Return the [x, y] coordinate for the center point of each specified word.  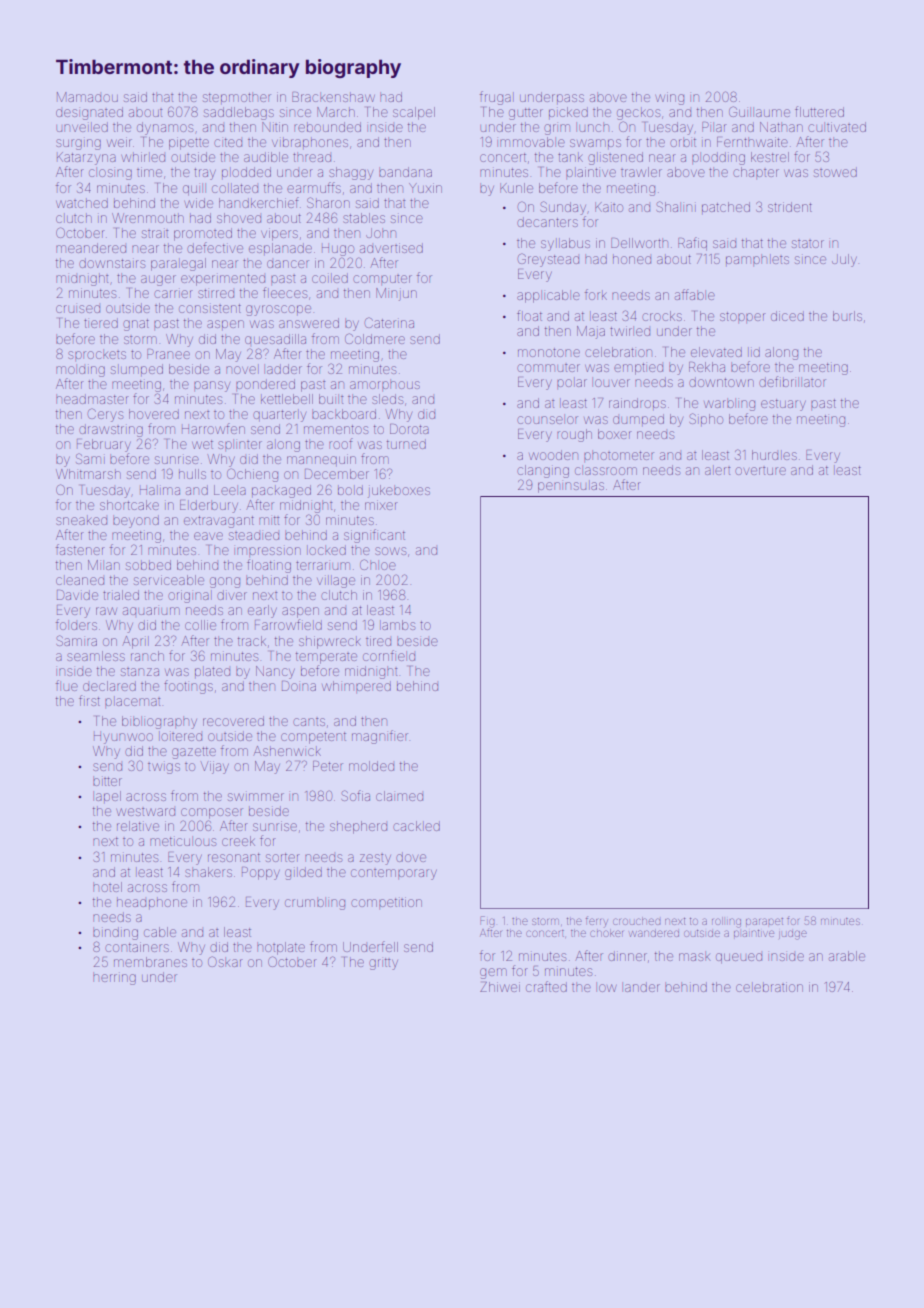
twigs [164, 768]
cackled [416, 826]
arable [847, 956]
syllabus [565, 244]
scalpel [414, 113]
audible [266, 157]
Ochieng [252, 475]
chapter [756, 173]
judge [793, 935]
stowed [835, 172]
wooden [553, 455]
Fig [487, 922]
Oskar [225, 961]
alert [718, 470]
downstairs [112, 263]
